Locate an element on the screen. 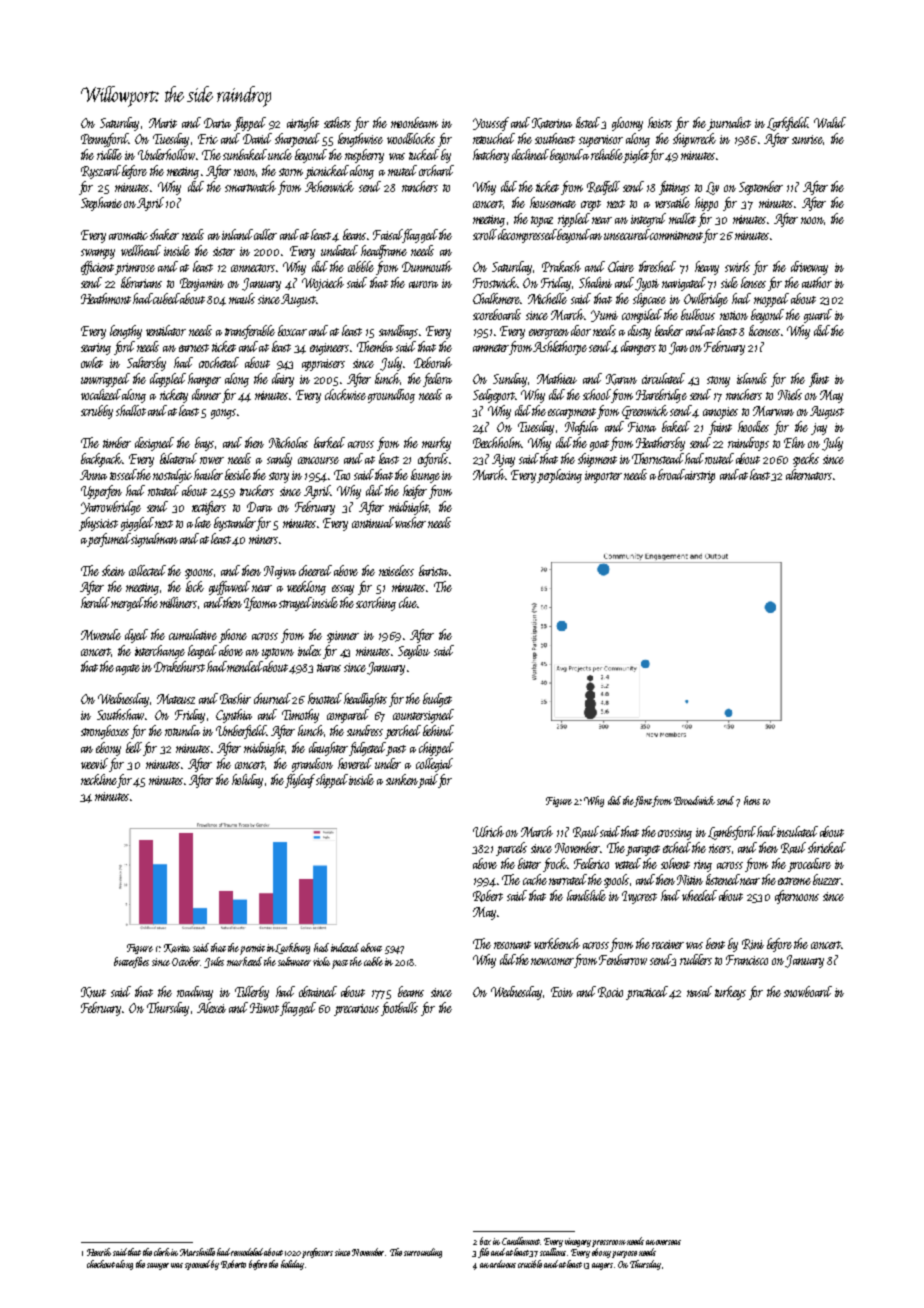  Ajay is located at coordinates (503, 460).
